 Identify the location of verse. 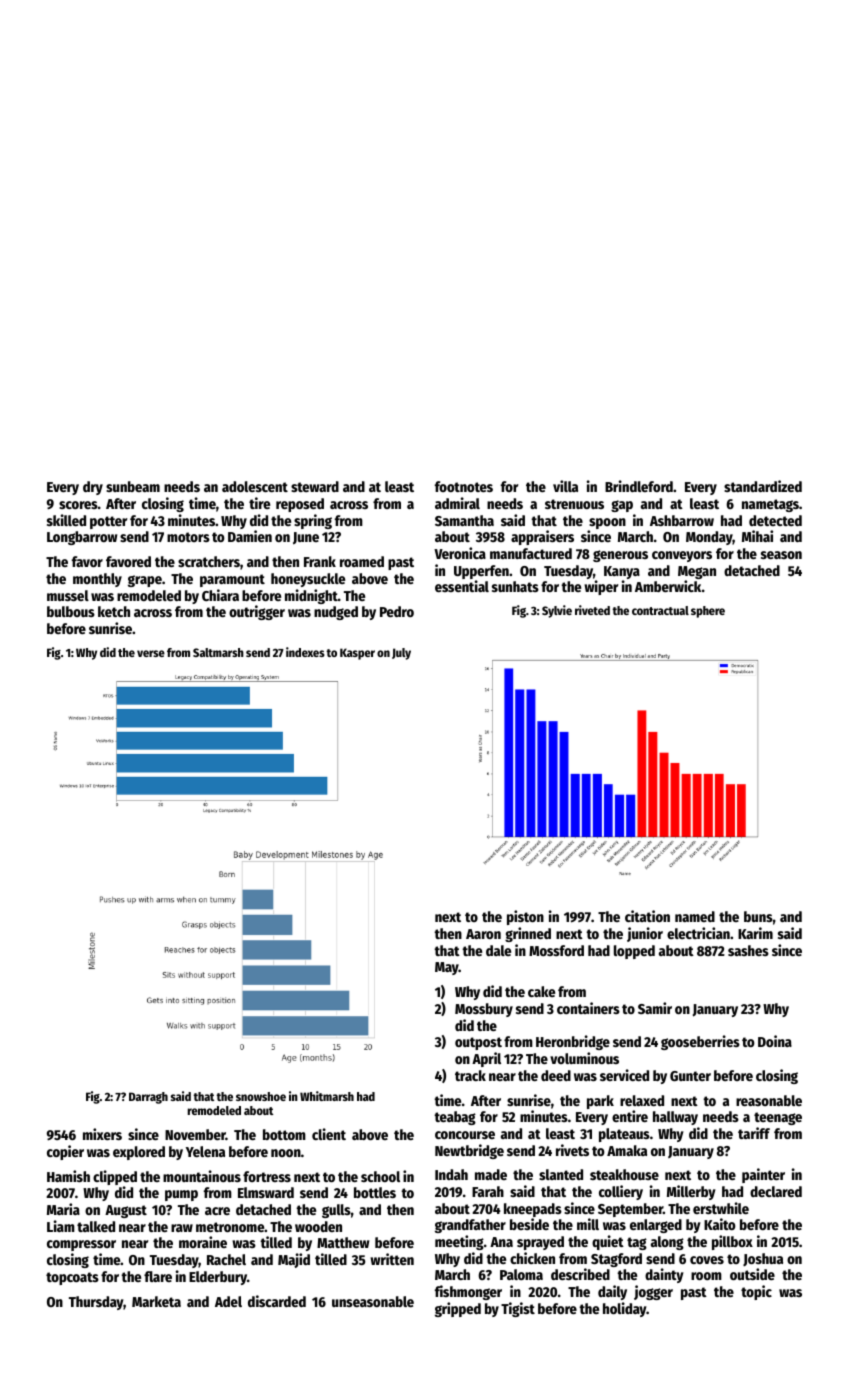
(151, 653).
